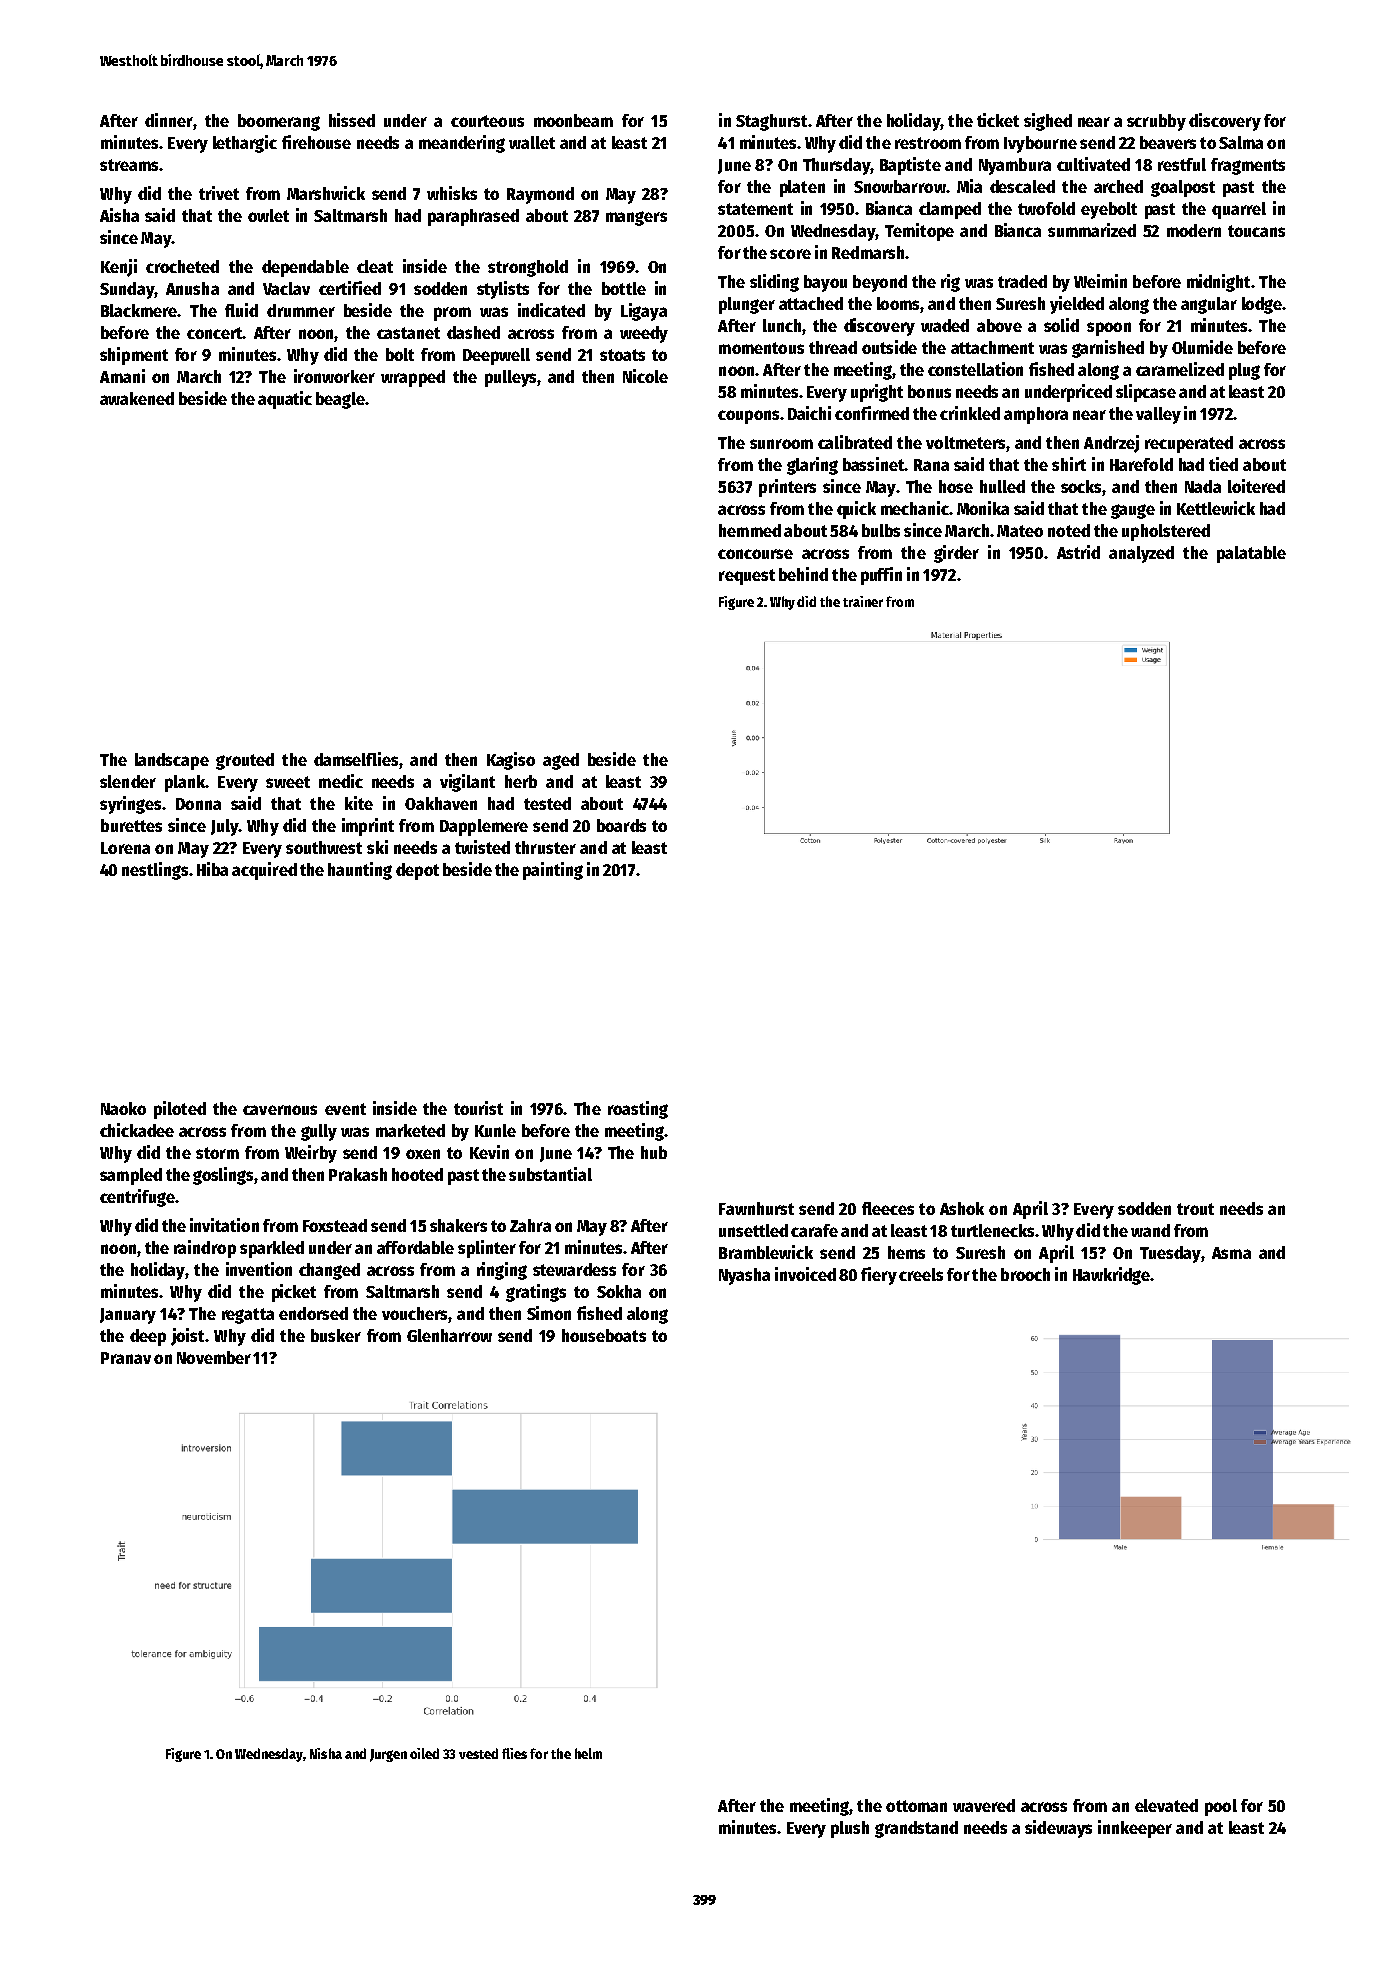 Image resolution: width=1386 pixels, height=1969 pixels. What do you see at coordinates (588, 1753) in the screenshot?
I see `helm` at bounding box center [588, 1753].
